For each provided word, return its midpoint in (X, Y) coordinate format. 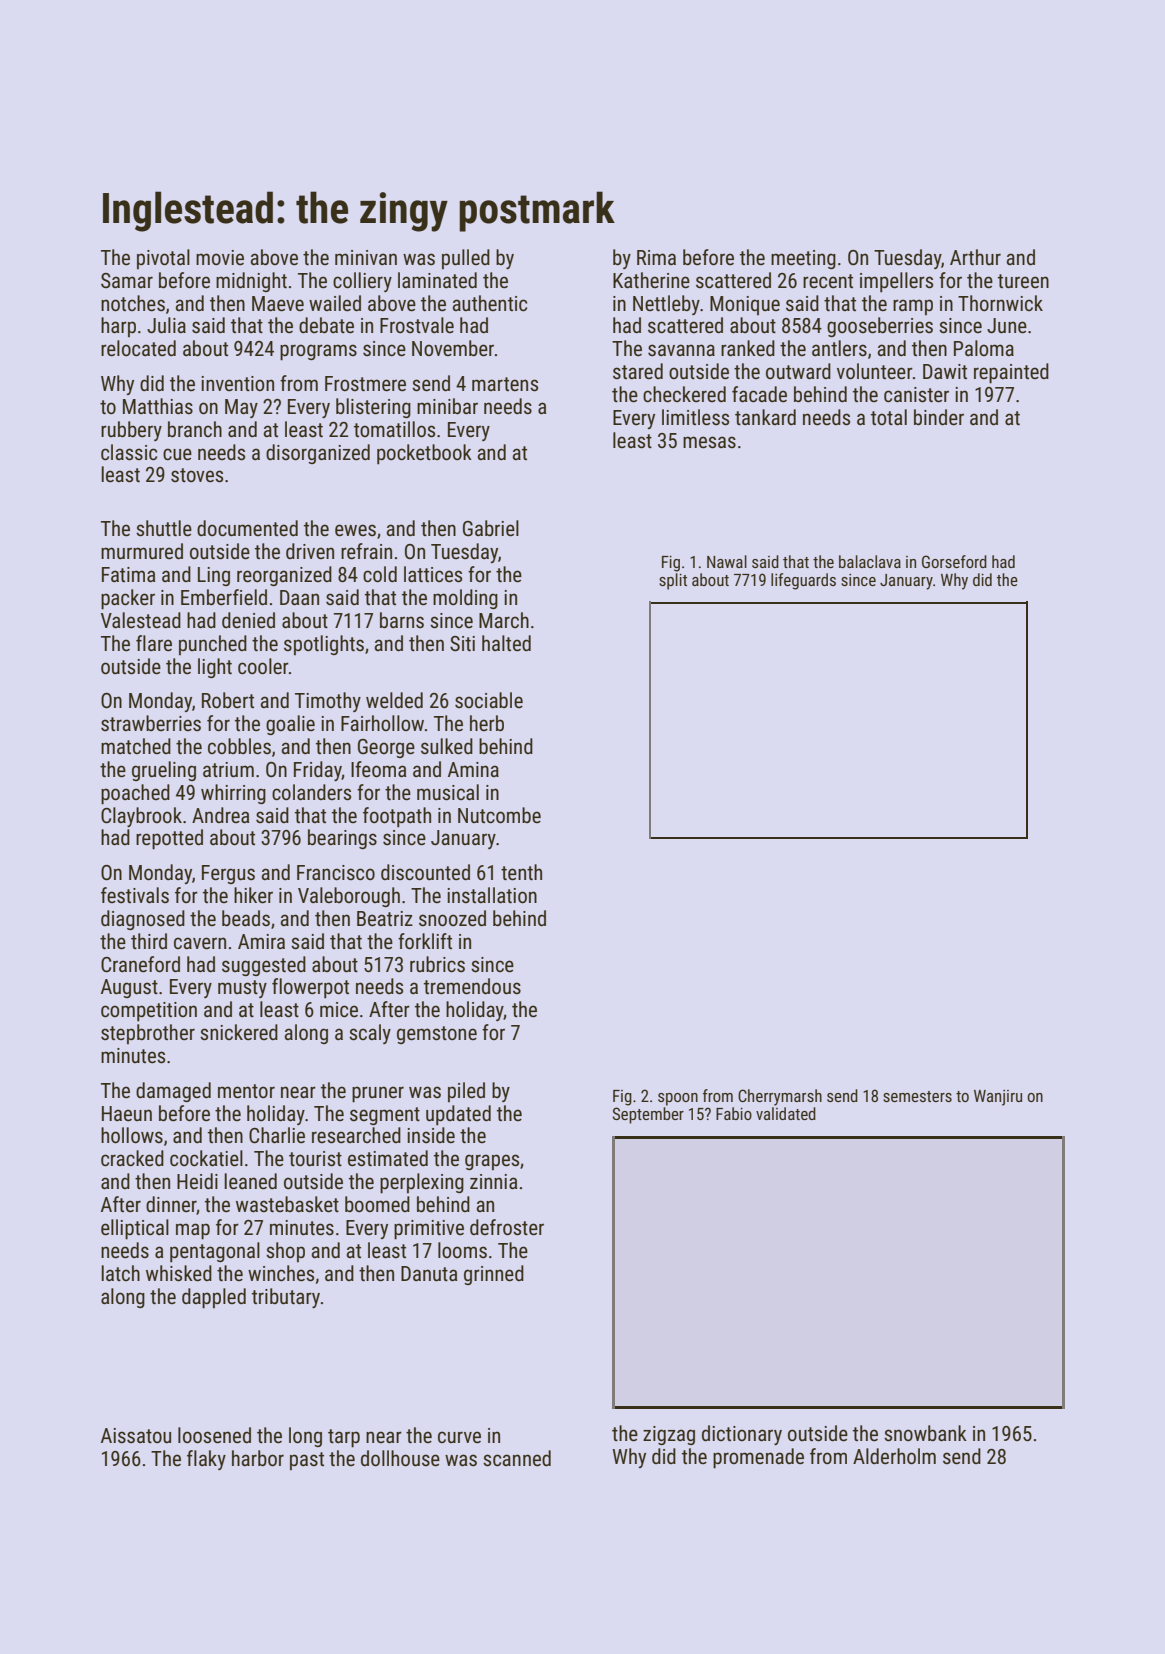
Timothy (328, 702)
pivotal (163, 259)
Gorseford (954, 561)
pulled (466, 259)
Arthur (975, 257)
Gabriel (491, 528)
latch (120, 1273)
